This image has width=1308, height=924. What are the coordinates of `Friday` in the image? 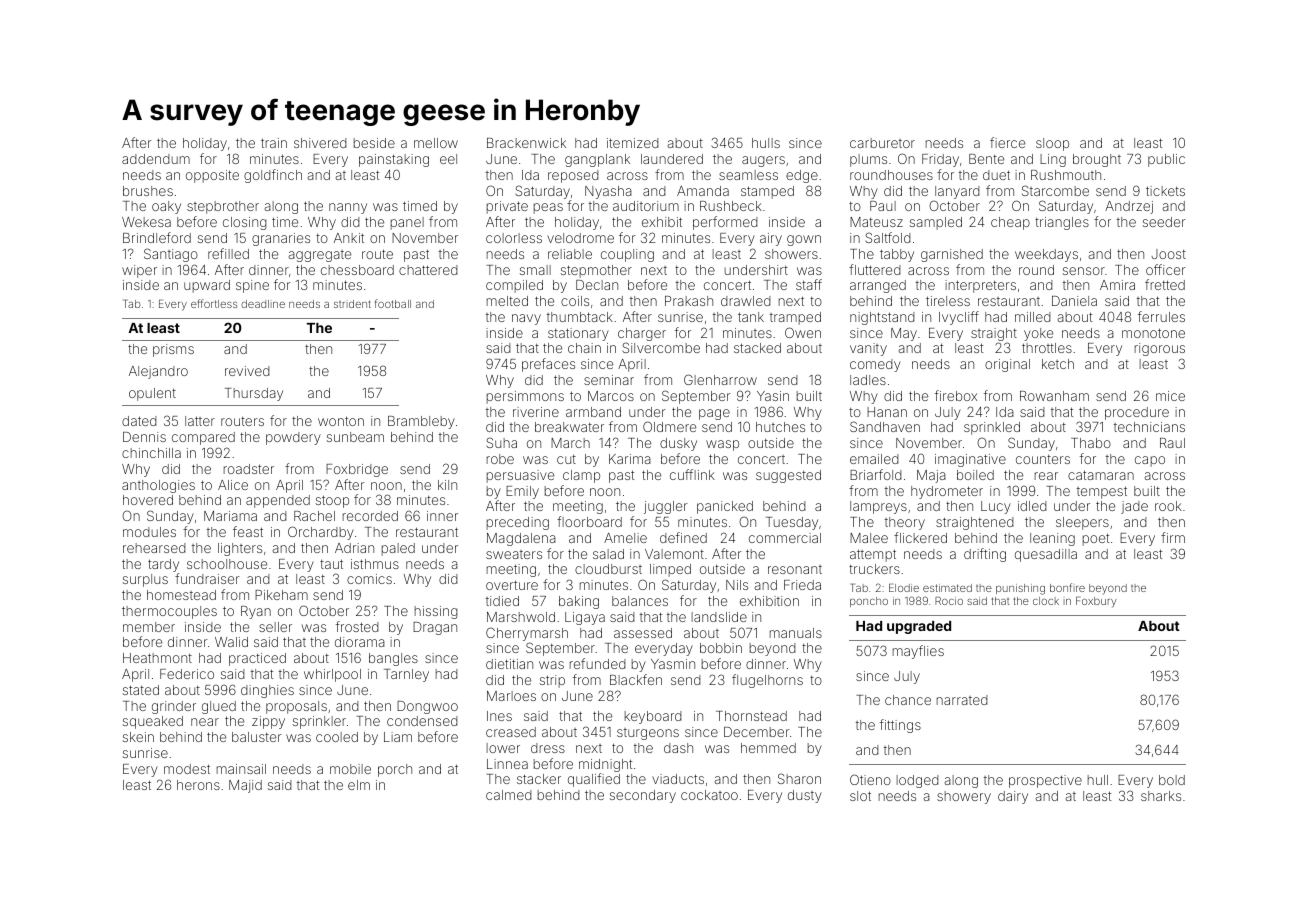 It's located at (940, 160).
